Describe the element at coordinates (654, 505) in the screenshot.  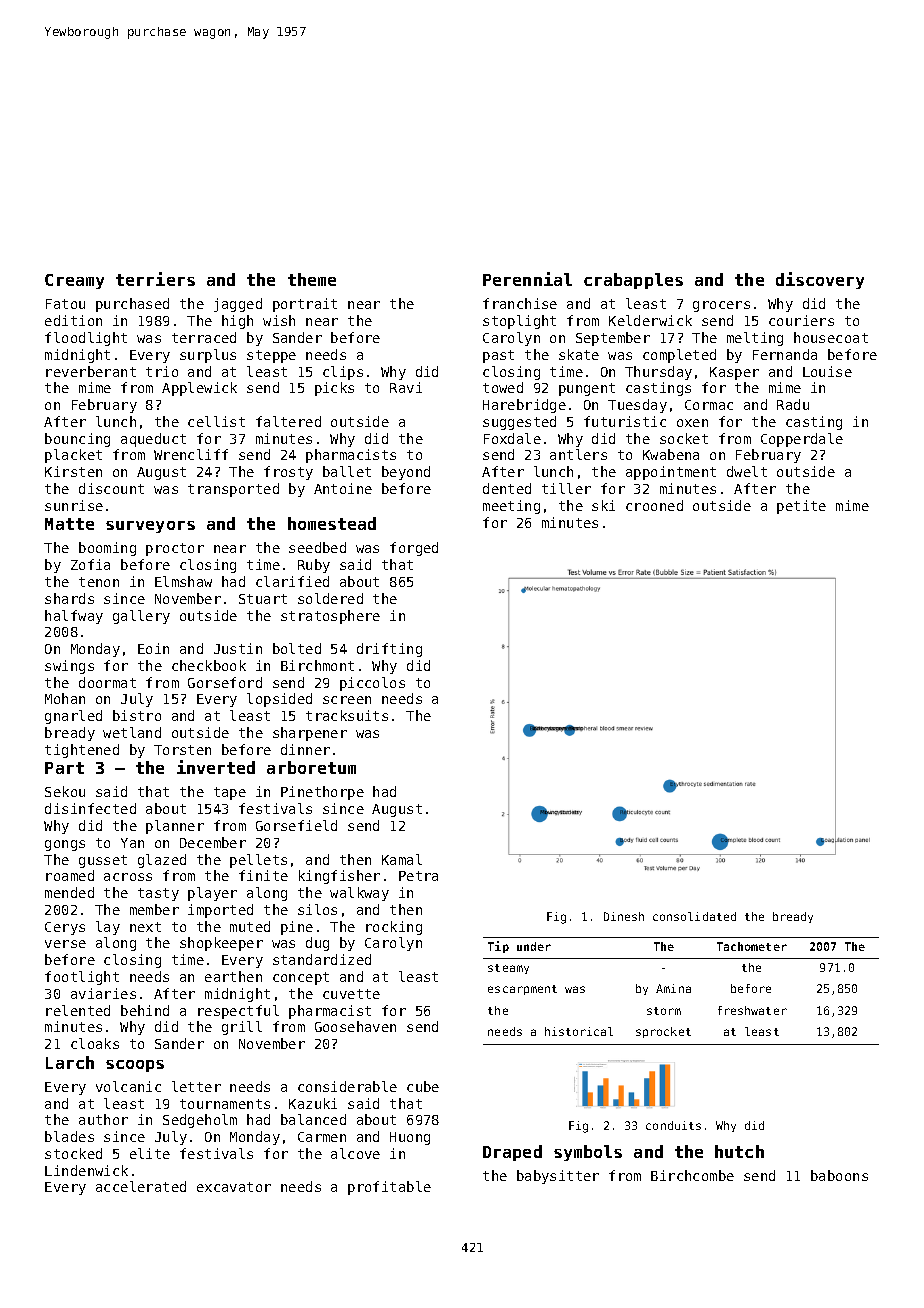
I see `crooned` at that location.
